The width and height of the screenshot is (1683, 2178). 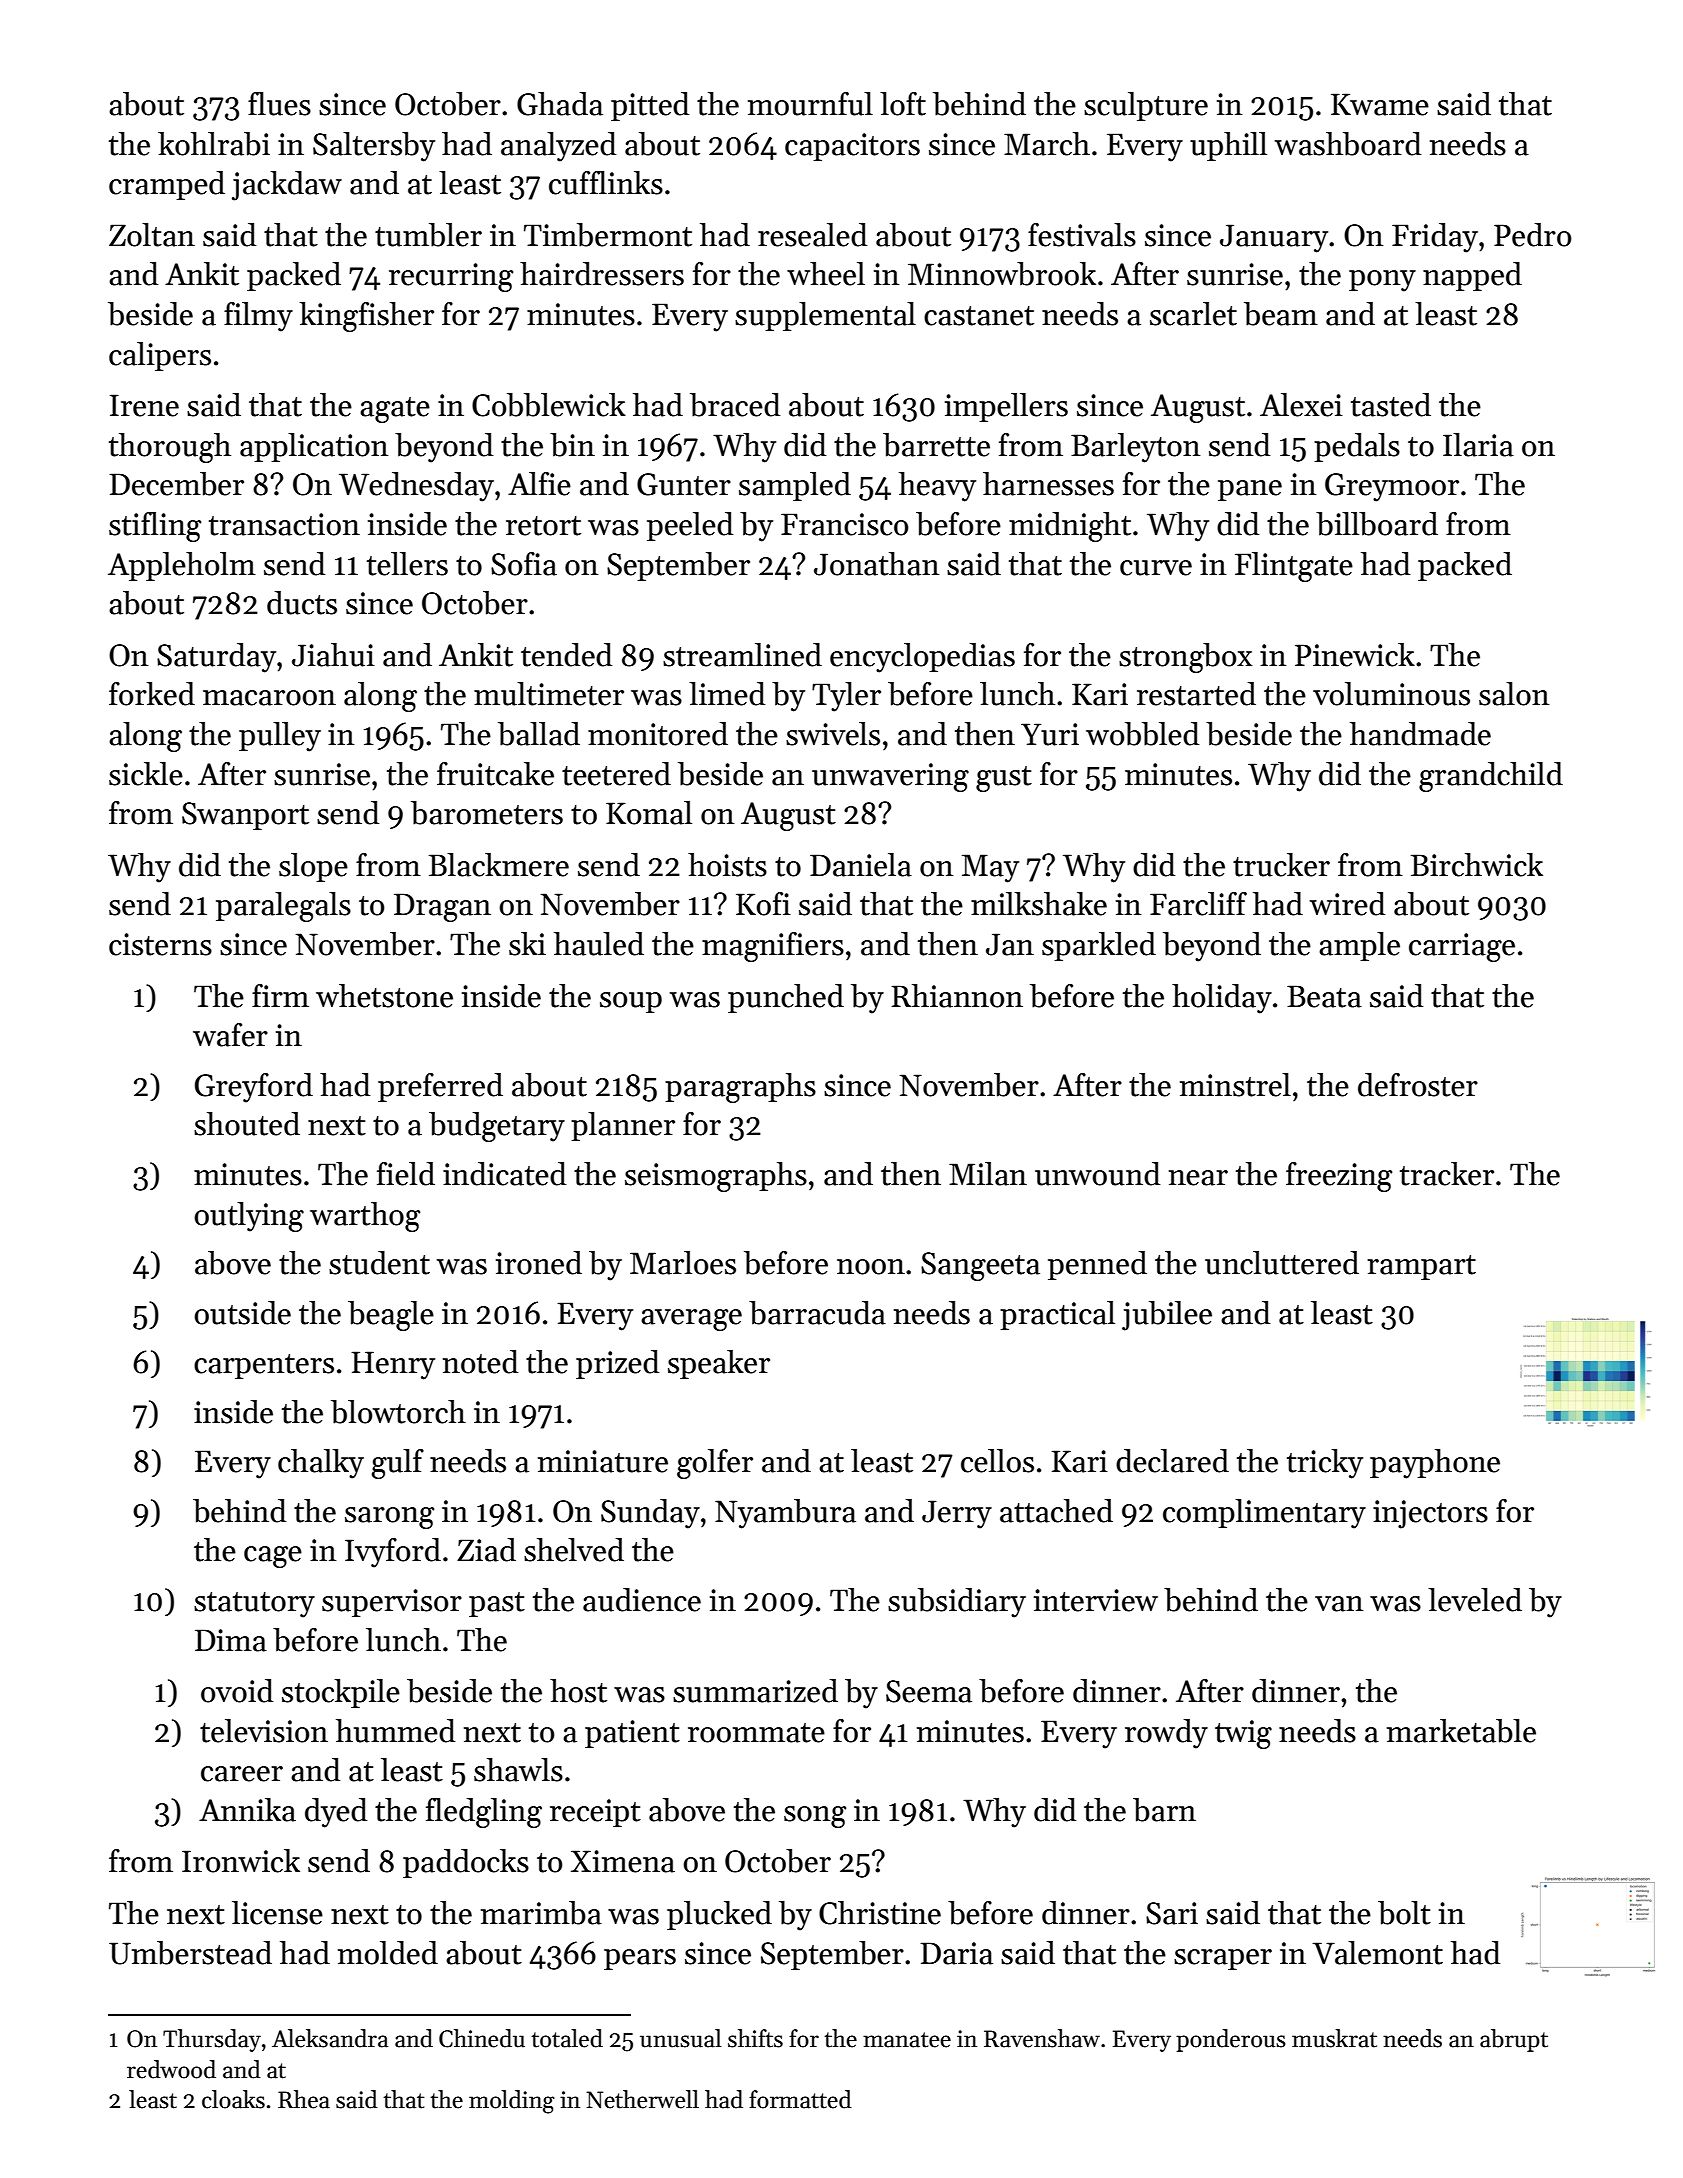 I want to click on loft, so click(x=903, y=104).
